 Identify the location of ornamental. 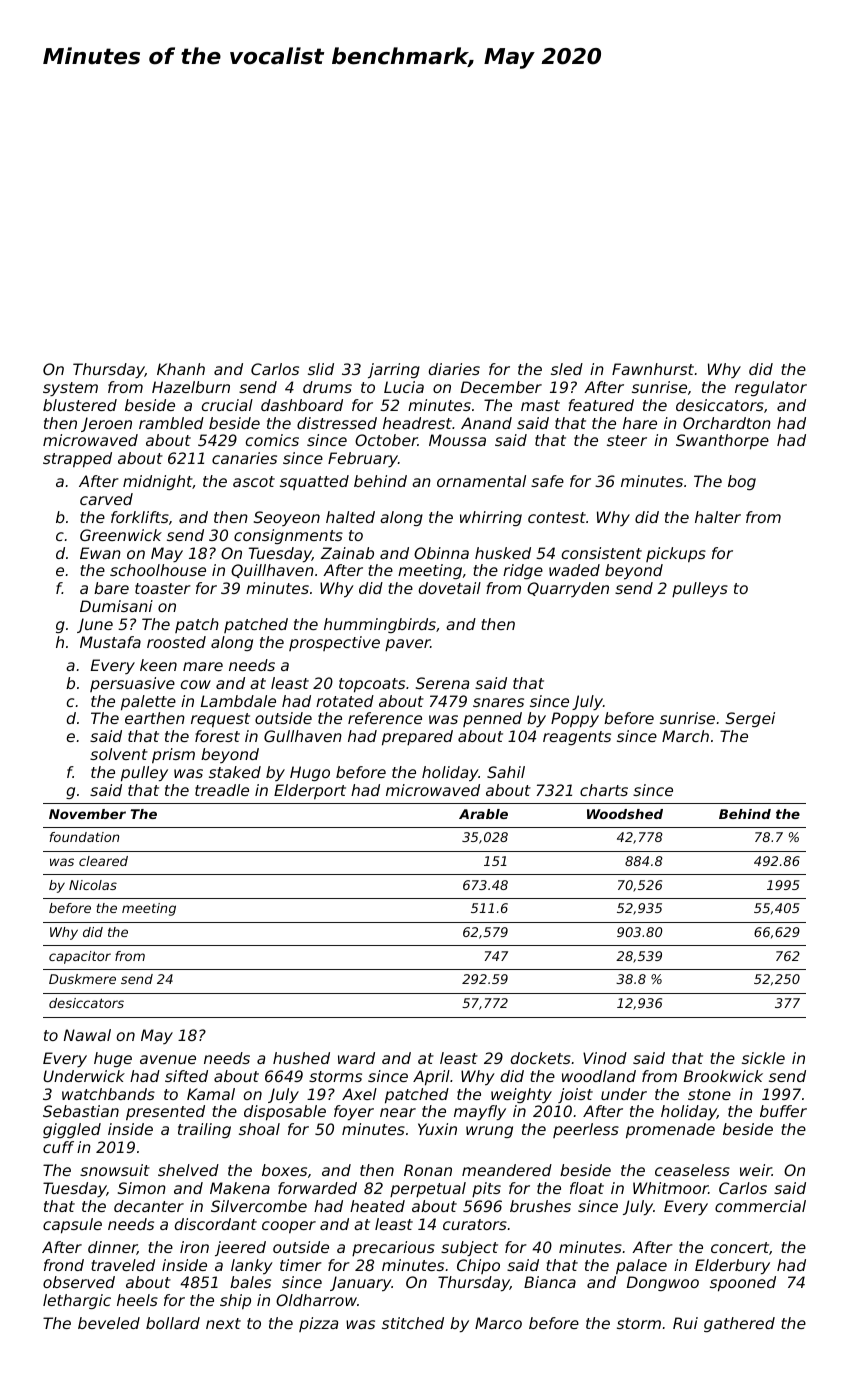
(481, 481).
